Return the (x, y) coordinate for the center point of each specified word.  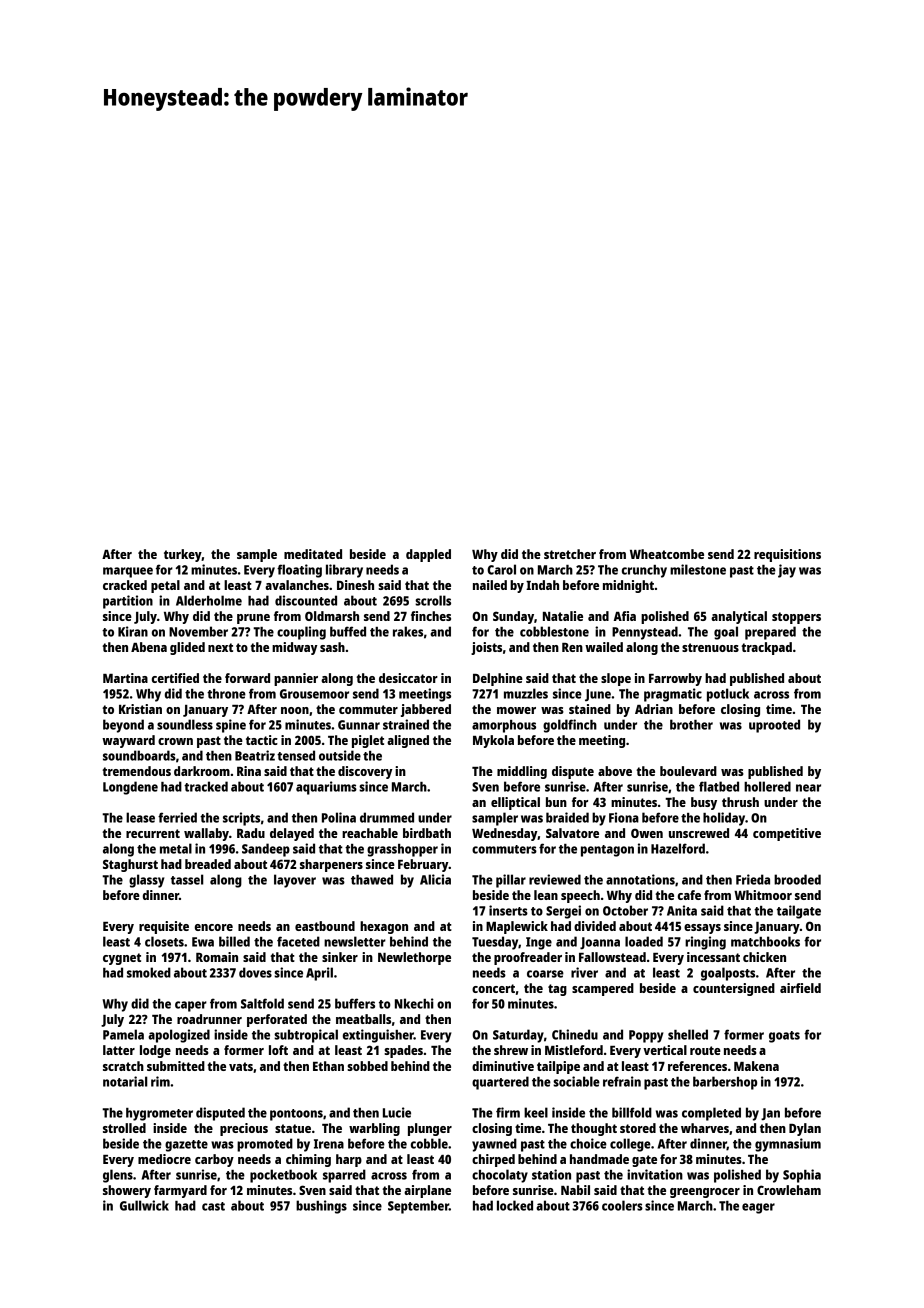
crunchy (644, 571)
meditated (313, 554)
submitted (176, 1066)
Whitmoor (763, 895)
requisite (164, 927)
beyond (123, 726)
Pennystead (645, 633)
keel (536, 1112)
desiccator (408, 678)
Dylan (805, 1129)
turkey (183, 555)
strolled (124, 1128)
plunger (430, 1129)
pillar (511, 881)
